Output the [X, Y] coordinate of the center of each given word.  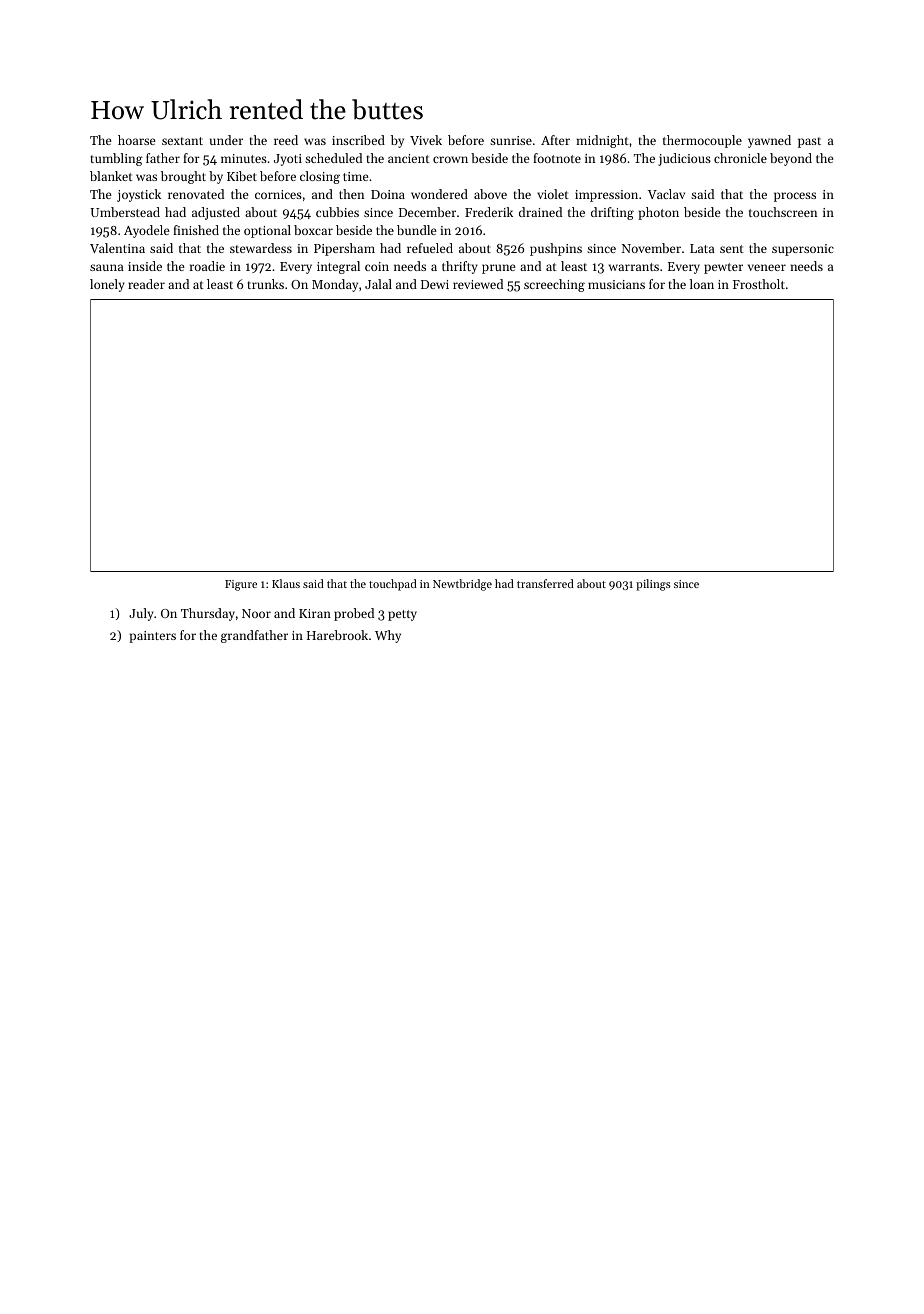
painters [152, 637]
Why [388, 636]
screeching [554, 285]
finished [196, 230]
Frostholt [759, 284]
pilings [653, 585]
